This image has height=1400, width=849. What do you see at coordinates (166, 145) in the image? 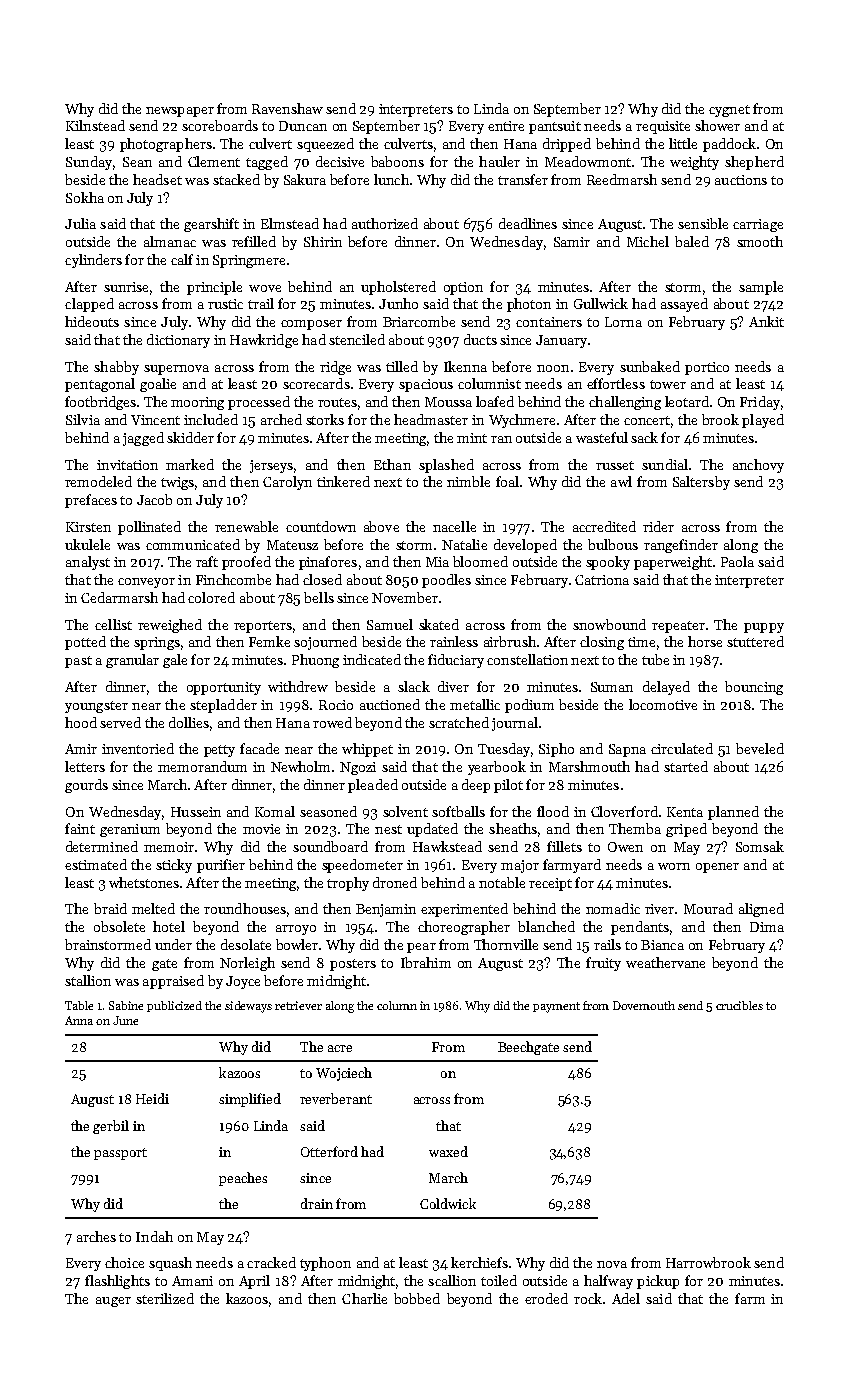
I see `photographers` at bounding box center [166, 145].
